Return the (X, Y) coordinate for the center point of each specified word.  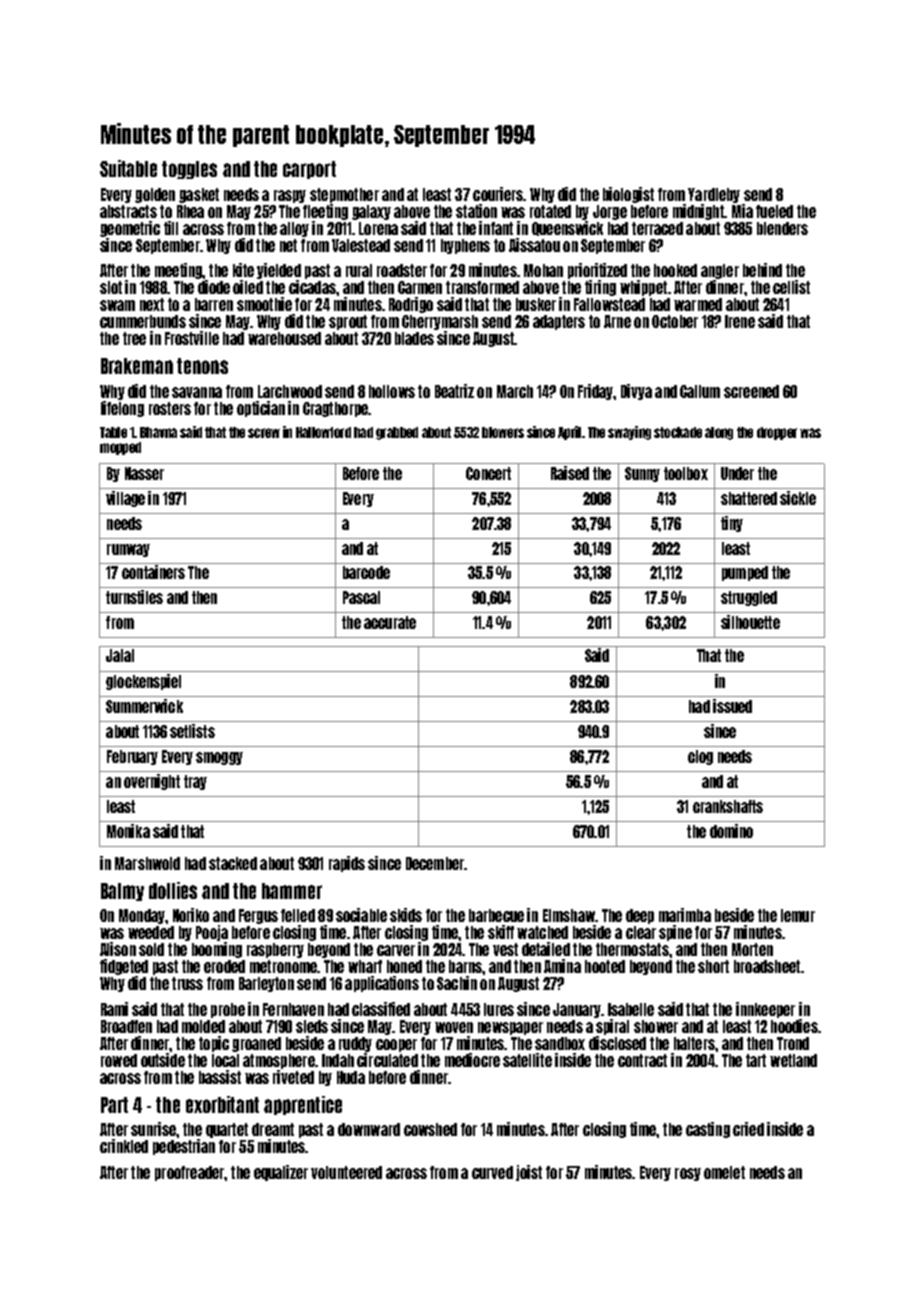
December (435, 863)
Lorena (378, 228)
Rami (114, 1009)
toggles (189, 170)
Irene (740, 321)
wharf (365, 966)
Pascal (361, 597)
